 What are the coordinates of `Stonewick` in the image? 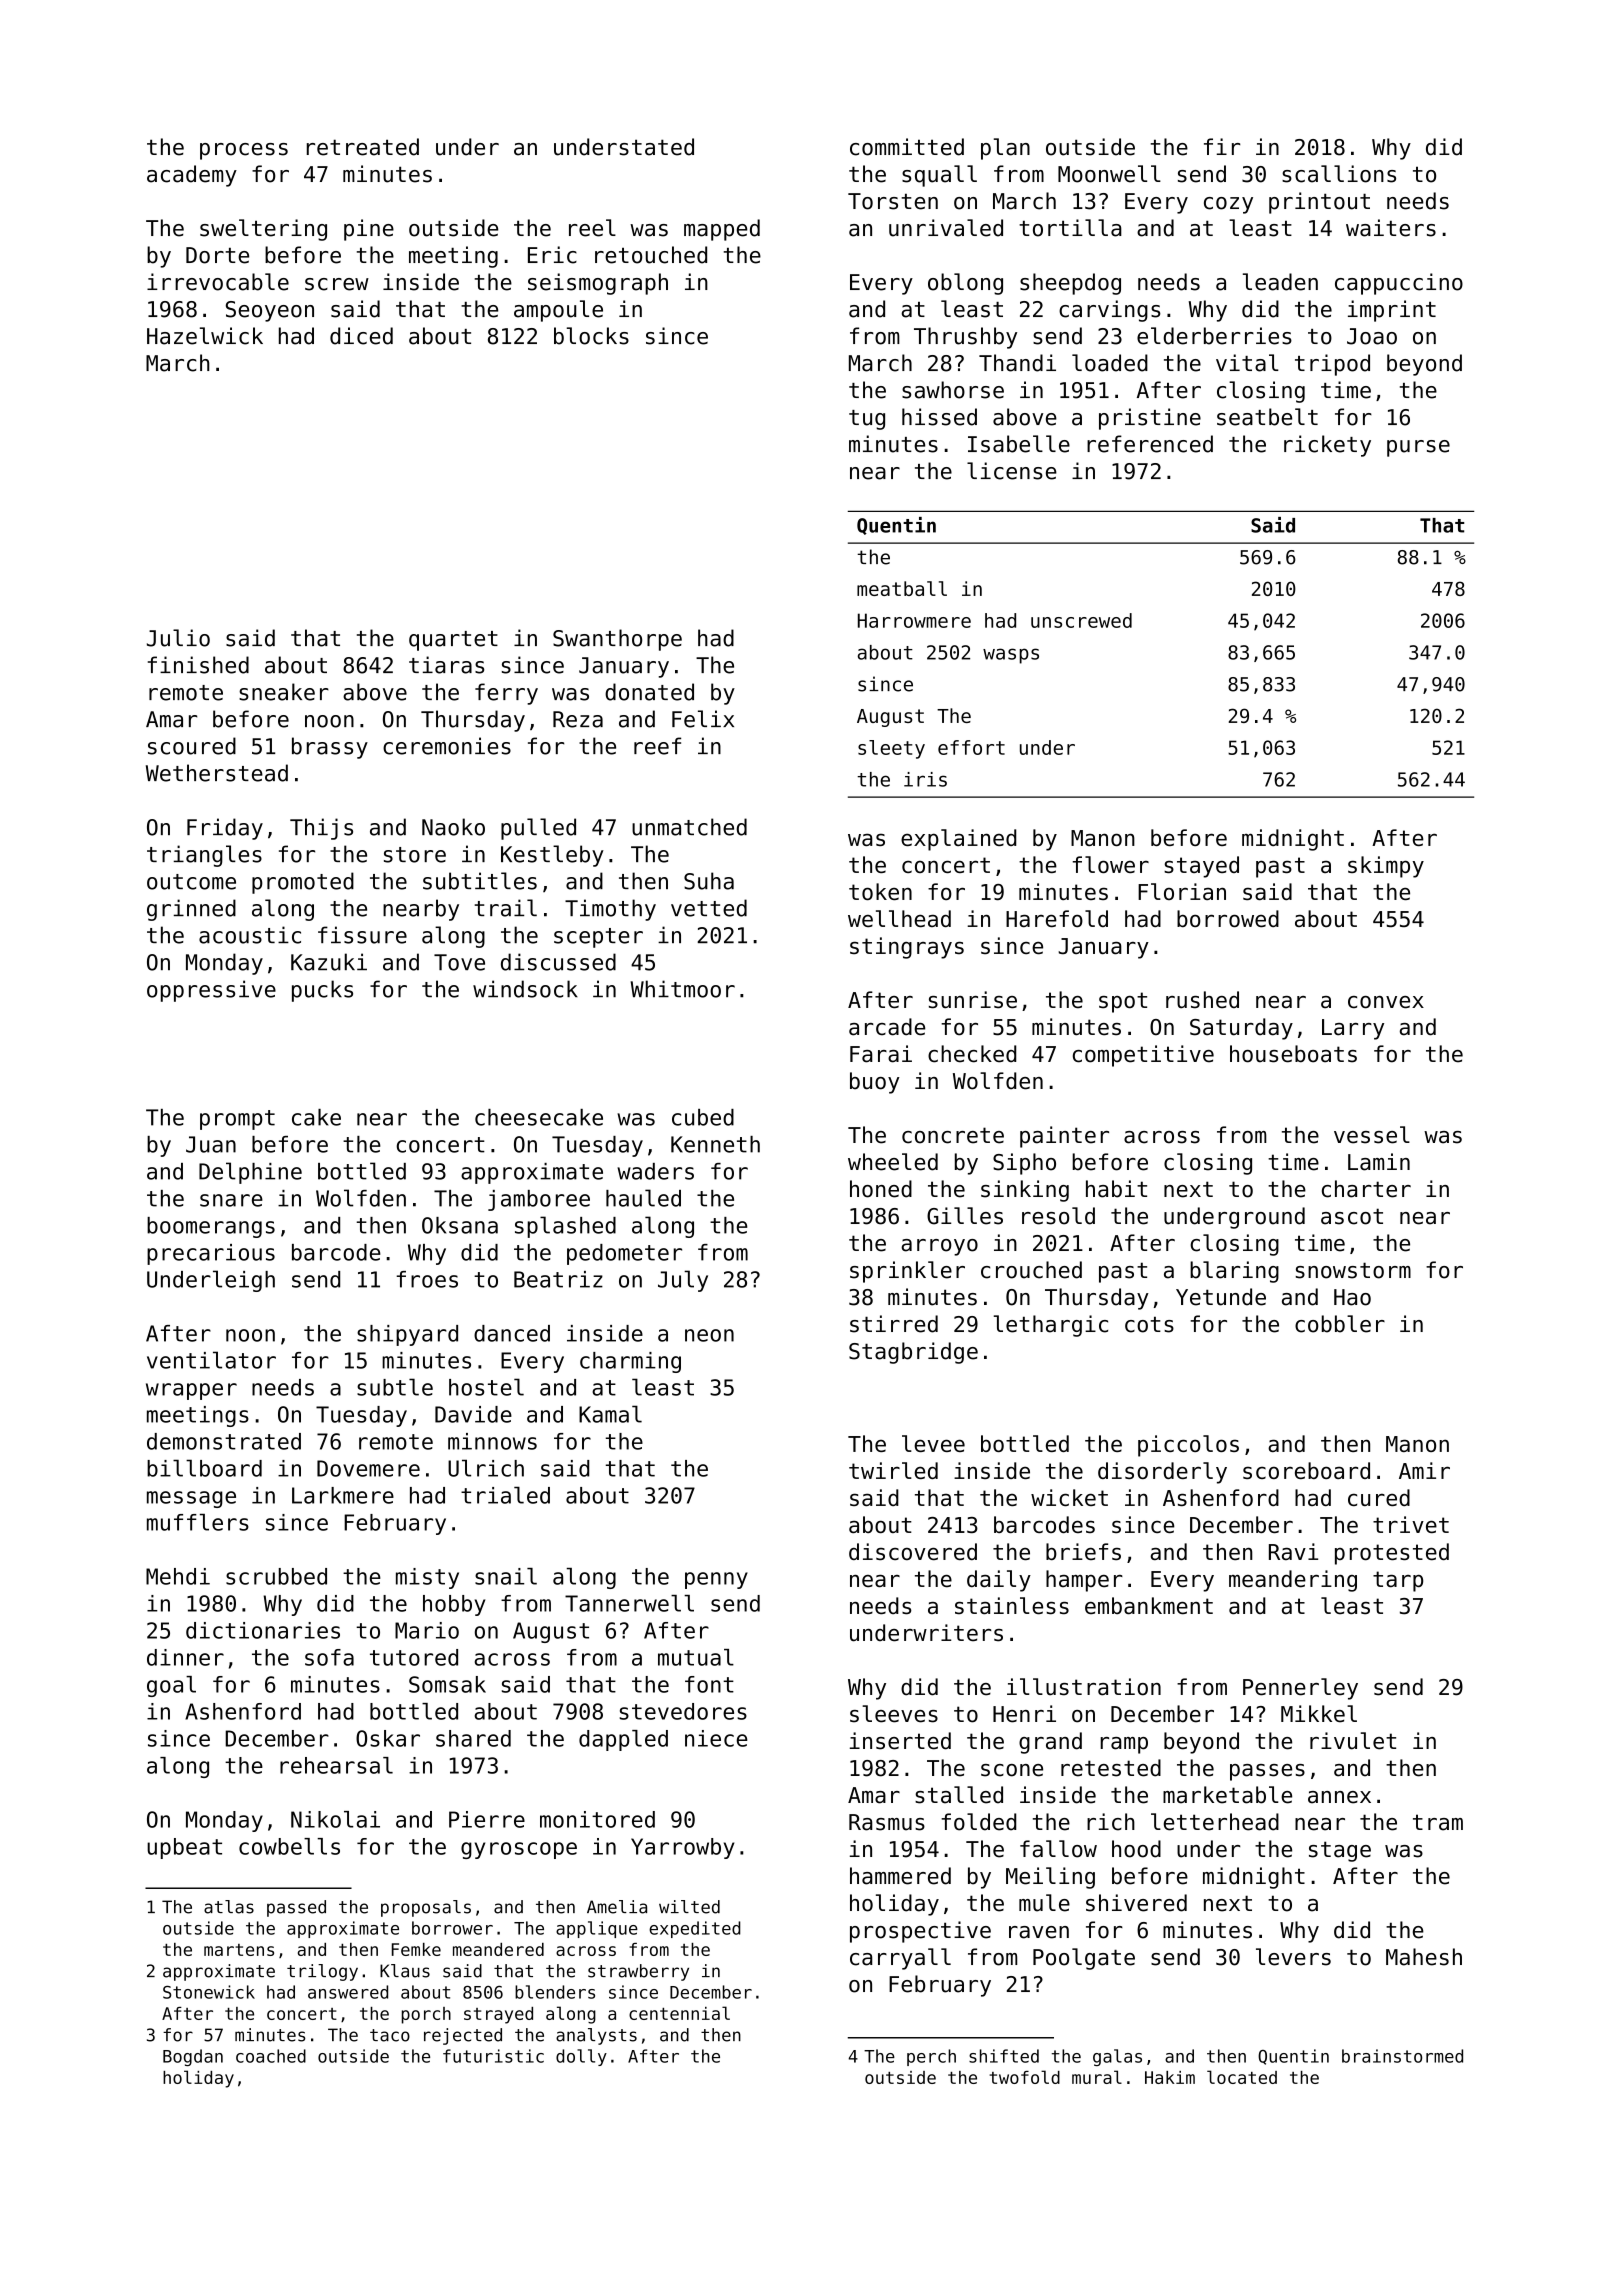 It's located at (209, 1992).
